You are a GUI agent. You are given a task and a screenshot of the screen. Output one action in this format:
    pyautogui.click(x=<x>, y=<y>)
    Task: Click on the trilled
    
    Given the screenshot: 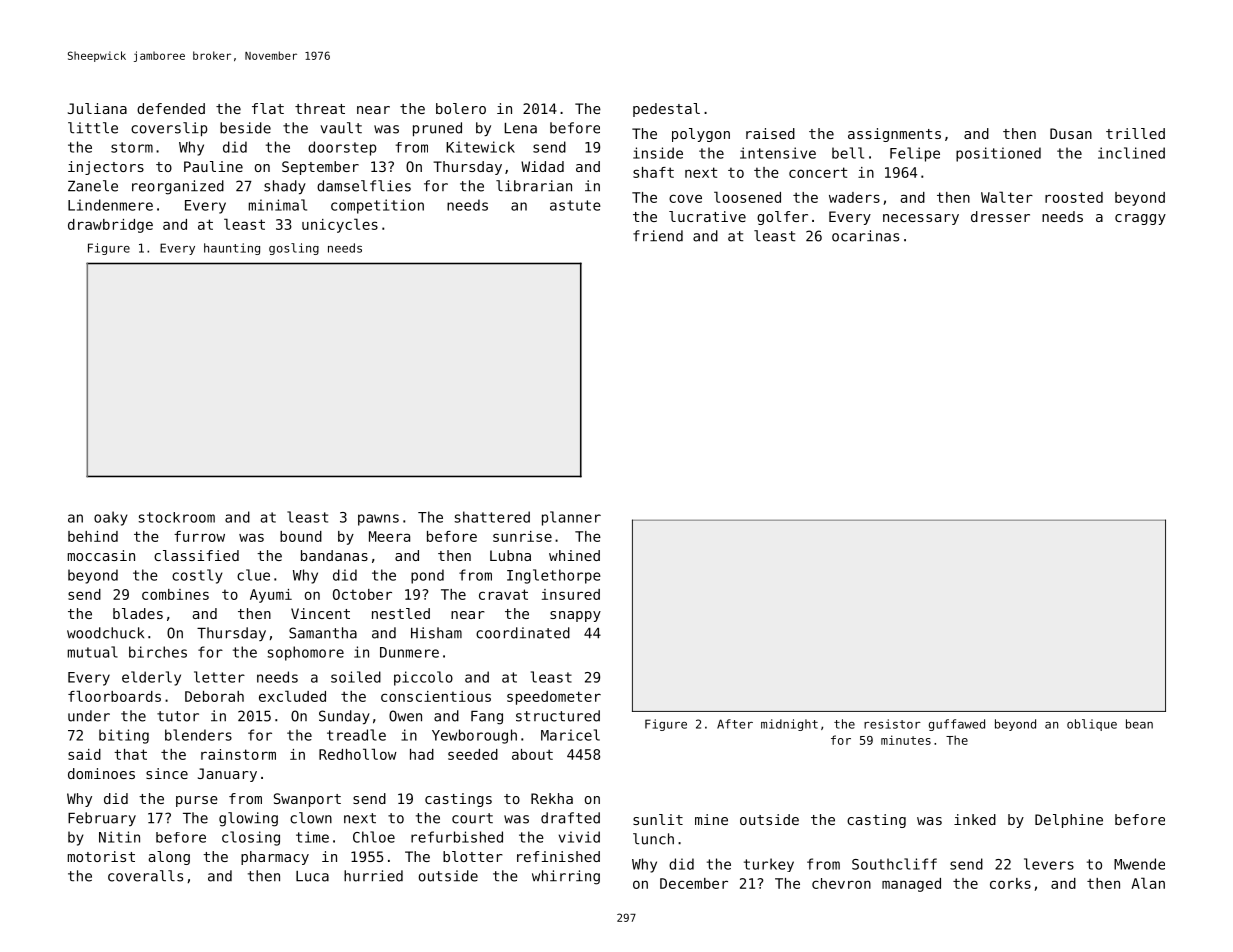 What is the action you would take?
    pyautogui.click(x=1135, y=133)
